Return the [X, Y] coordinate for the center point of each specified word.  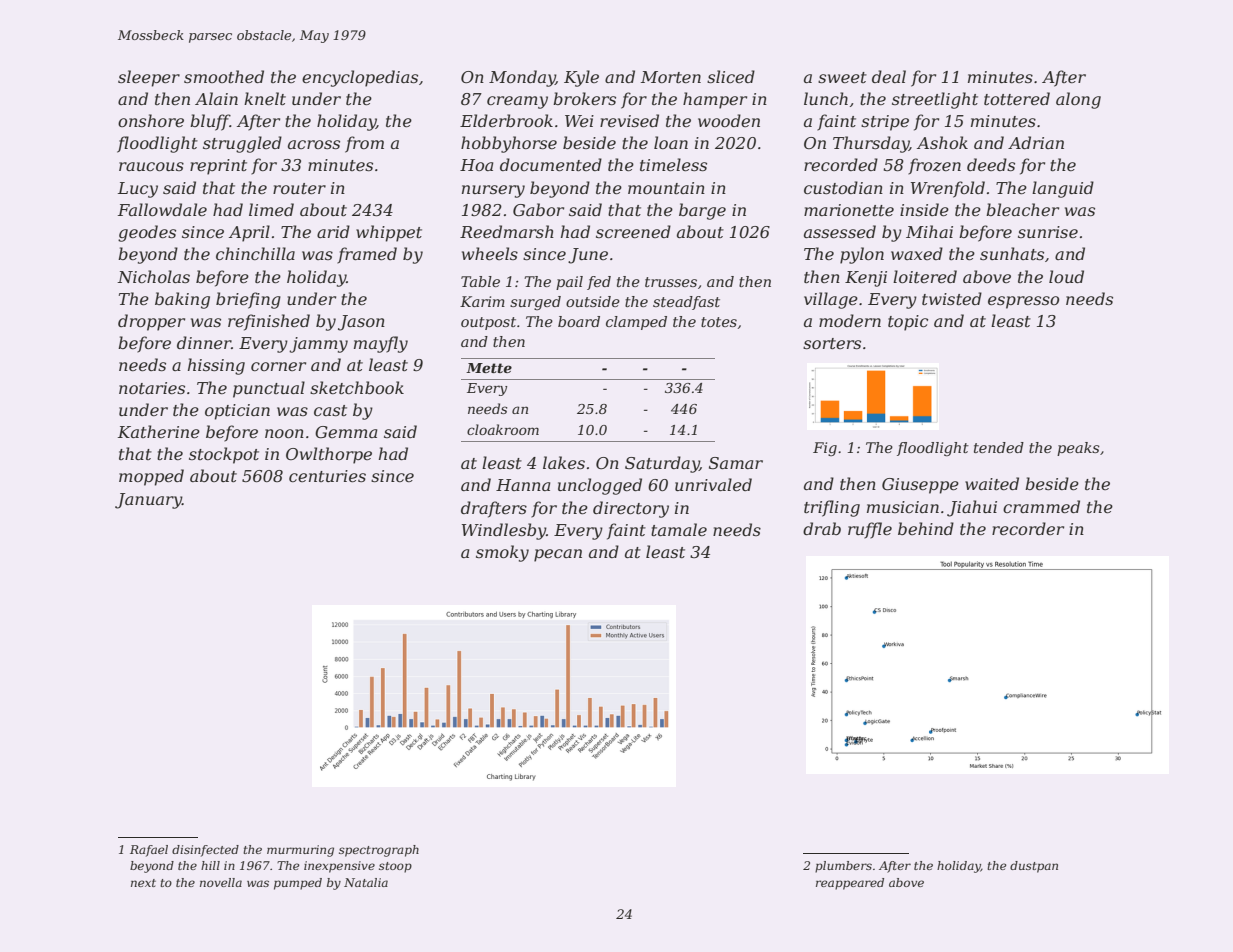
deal [889, 76]
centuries [327, 476]
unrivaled [713, 484]
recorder [1028, 528]
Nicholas [153, 276]
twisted [952, 298]
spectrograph [379, 851]
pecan [558, 555]
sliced [731, 76]
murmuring [300, 851]
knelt [265, 98]
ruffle [870, 530]
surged [535, 303]
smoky [502, 553]
